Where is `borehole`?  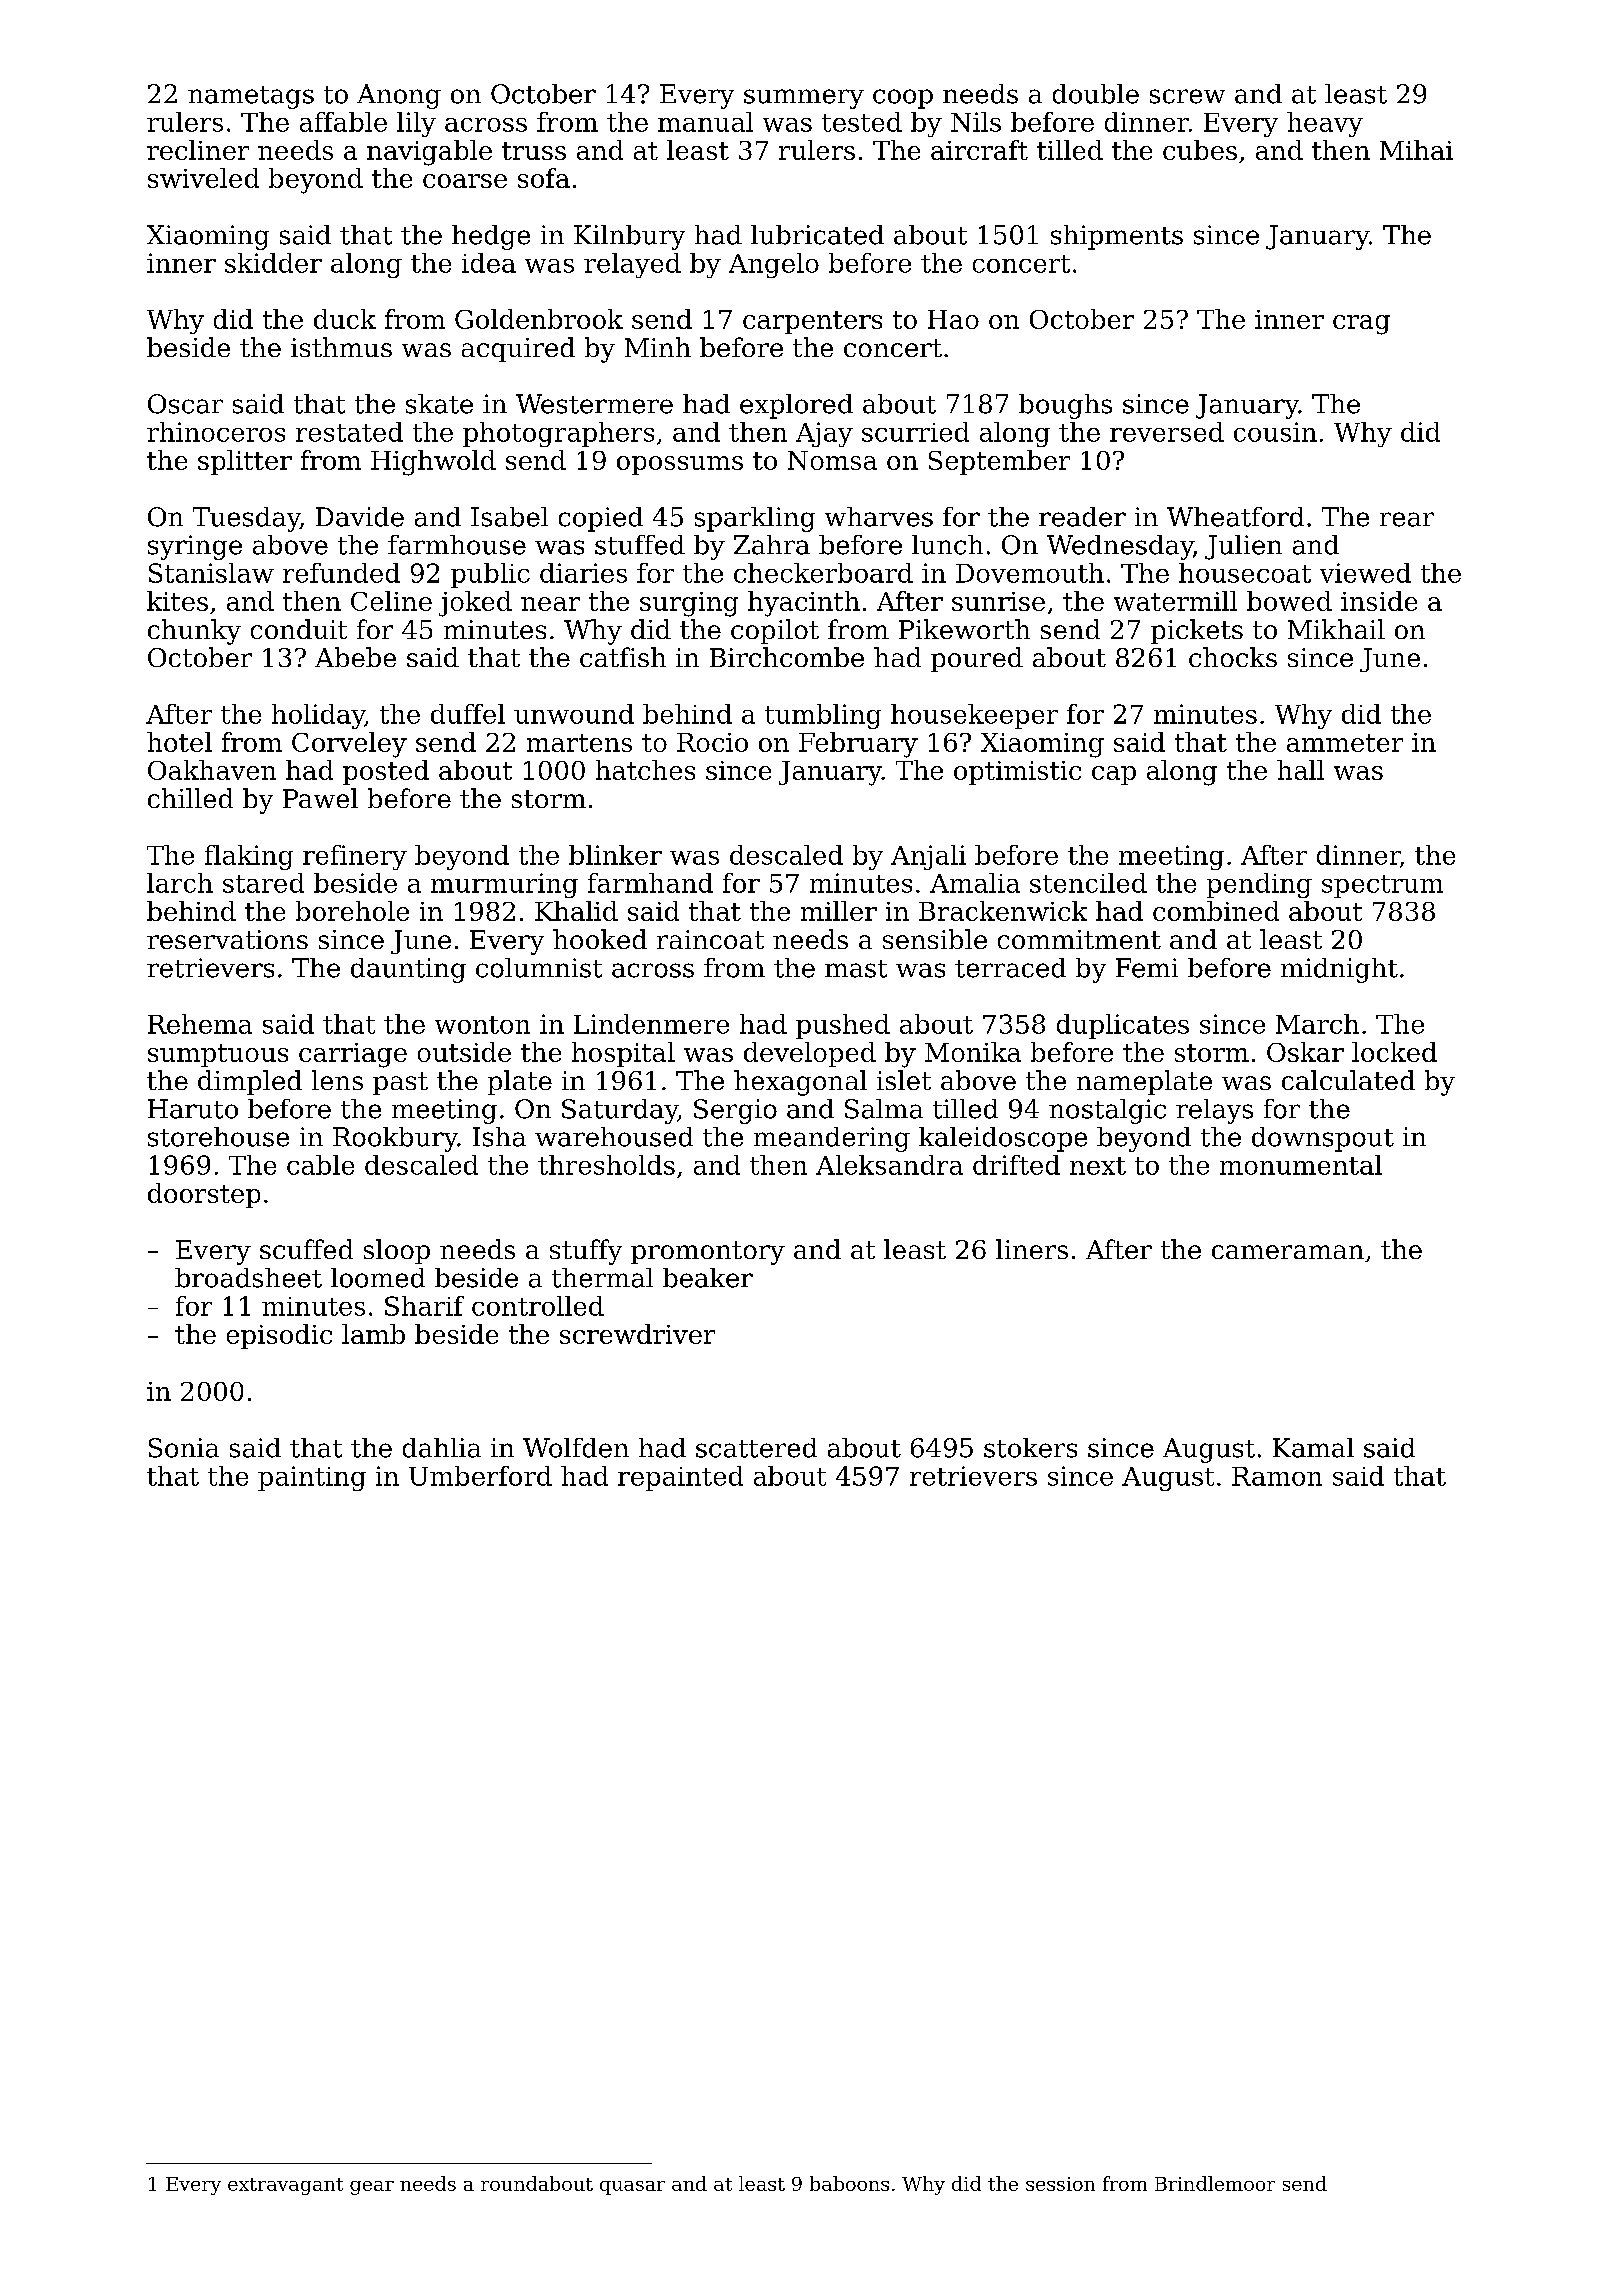 borehole is located at coordinates (352, 911).
